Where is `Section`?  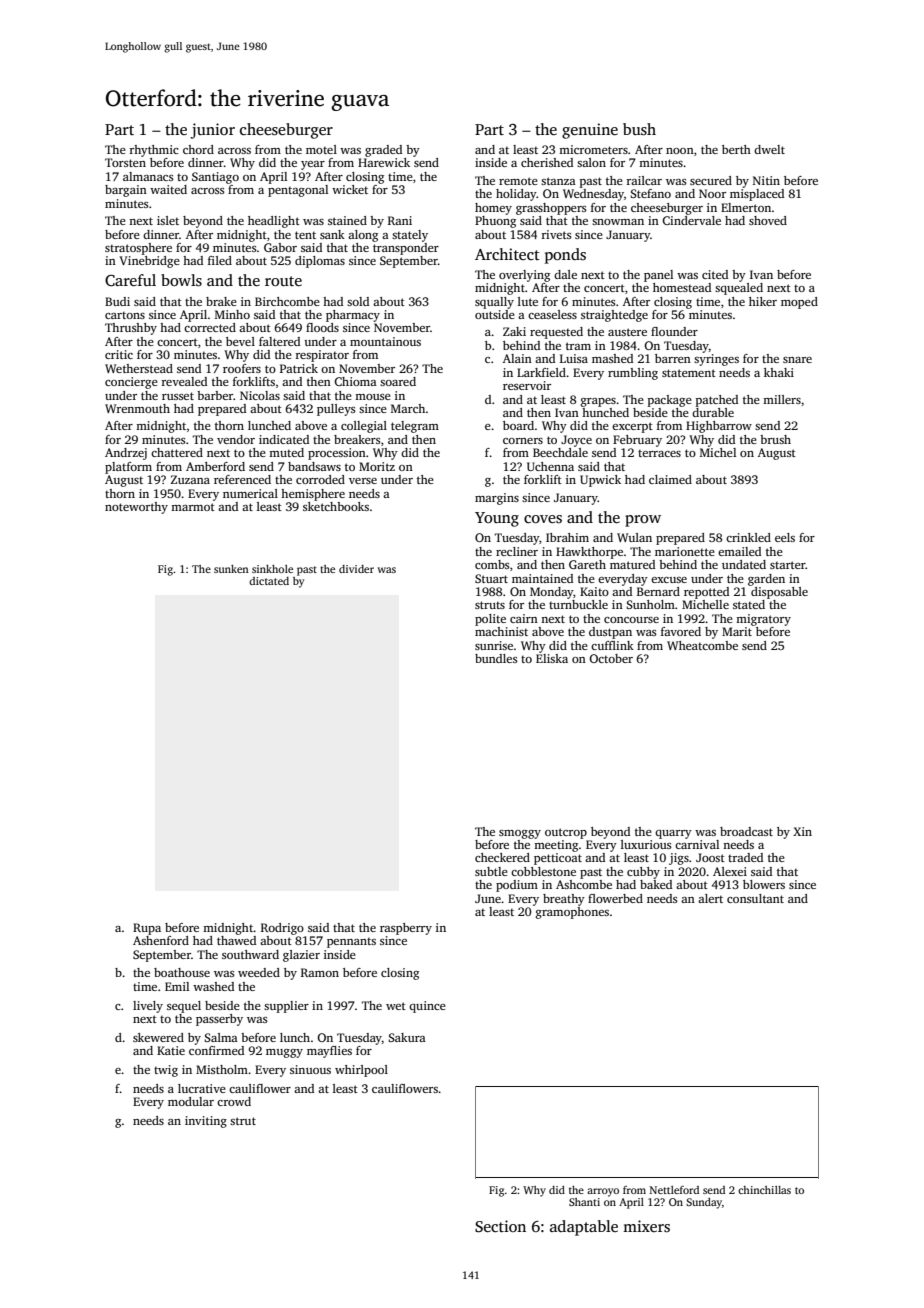
Section is located at coordinates (500, 1226).
